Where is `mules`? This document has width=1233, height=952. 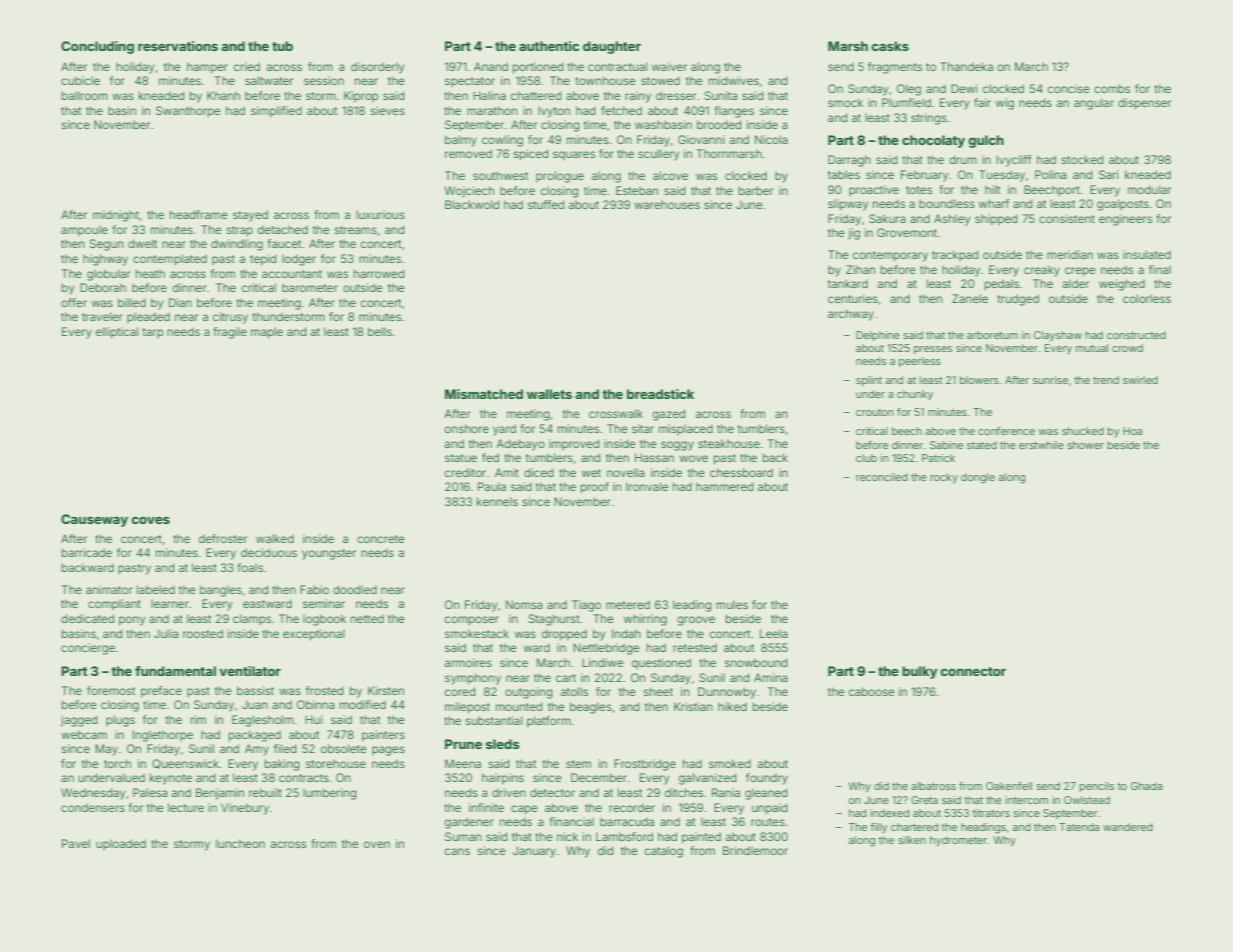 mules is located at coordinates (732, 605).
